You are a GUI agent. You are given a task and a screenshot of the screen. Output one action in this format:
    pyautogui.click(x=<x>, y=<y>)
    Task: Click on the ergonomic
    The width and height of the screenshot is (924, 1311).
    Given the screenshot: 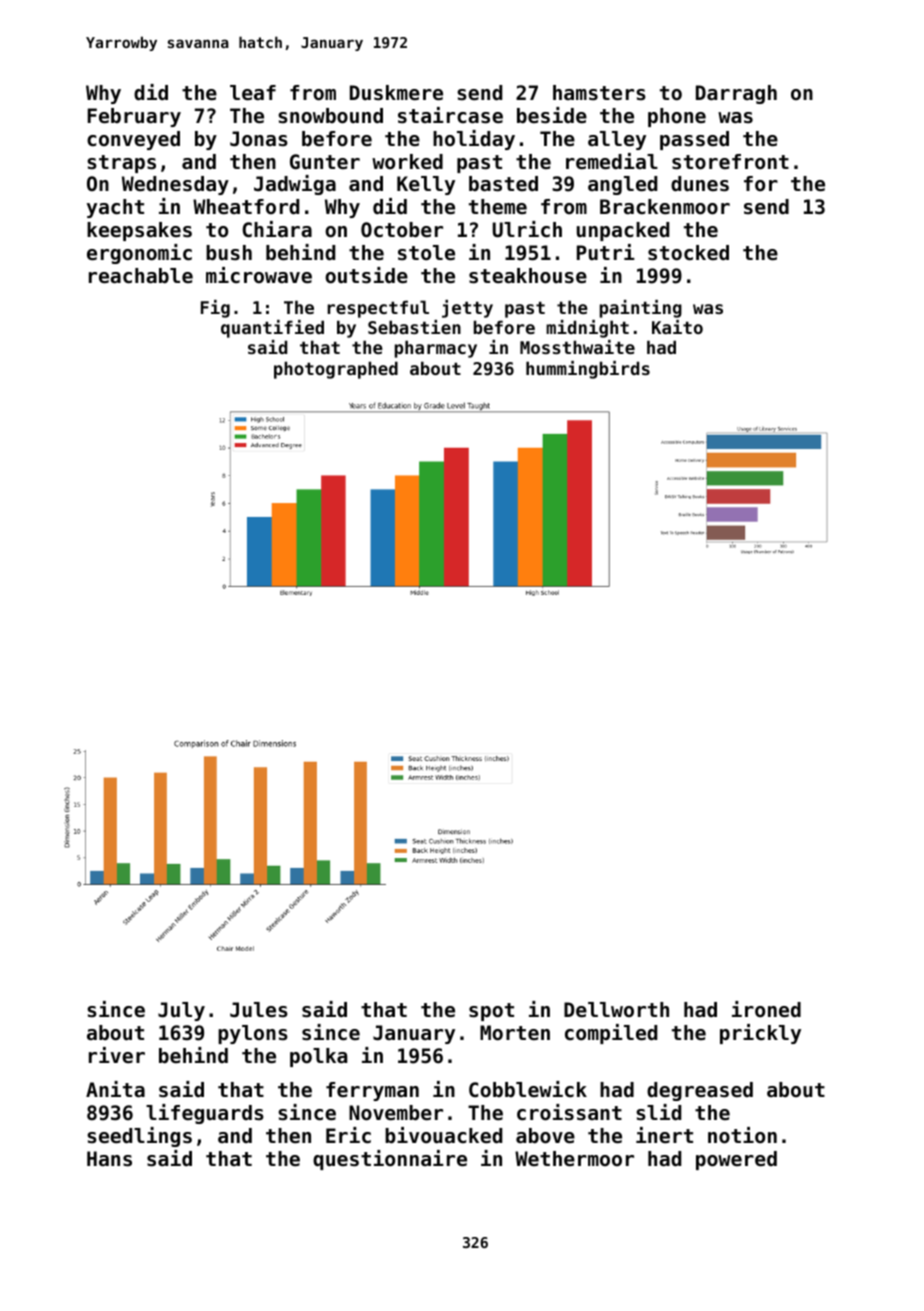 What is the action you would take?
    pyautogui.click(x=139, y=254)
